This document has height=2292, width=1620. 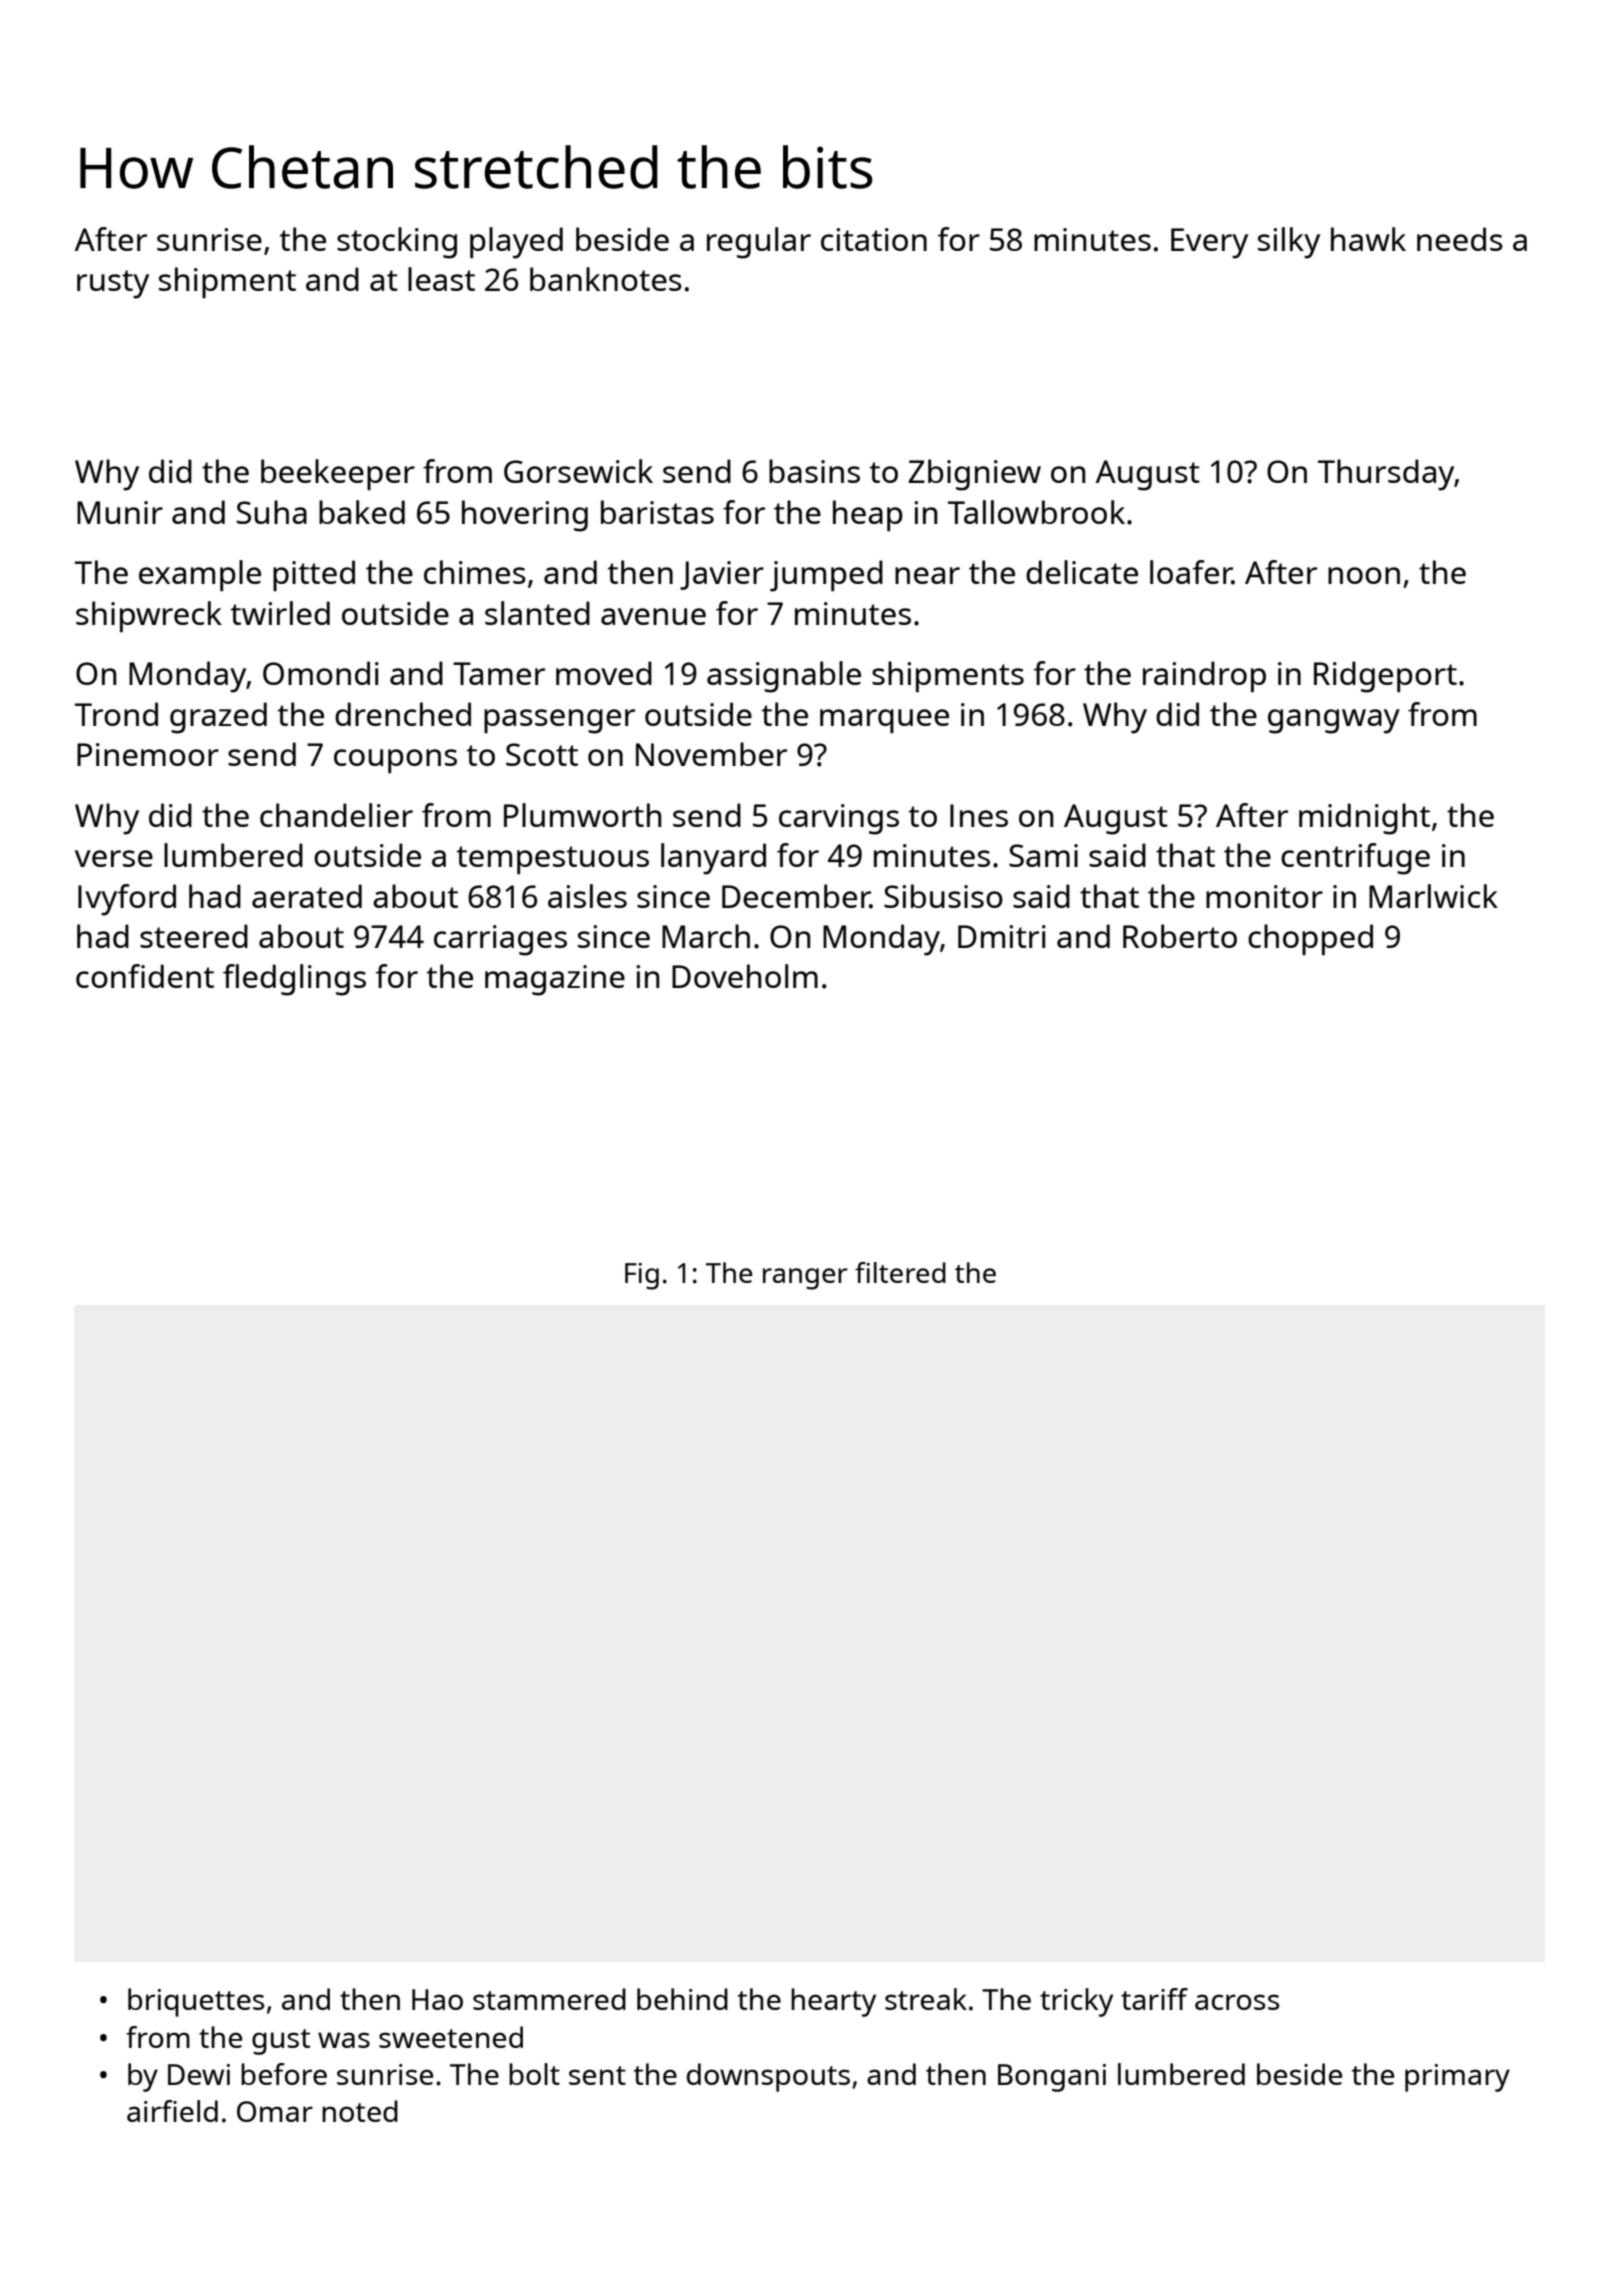 I want to click on basins, so click(x=814, y=471).
